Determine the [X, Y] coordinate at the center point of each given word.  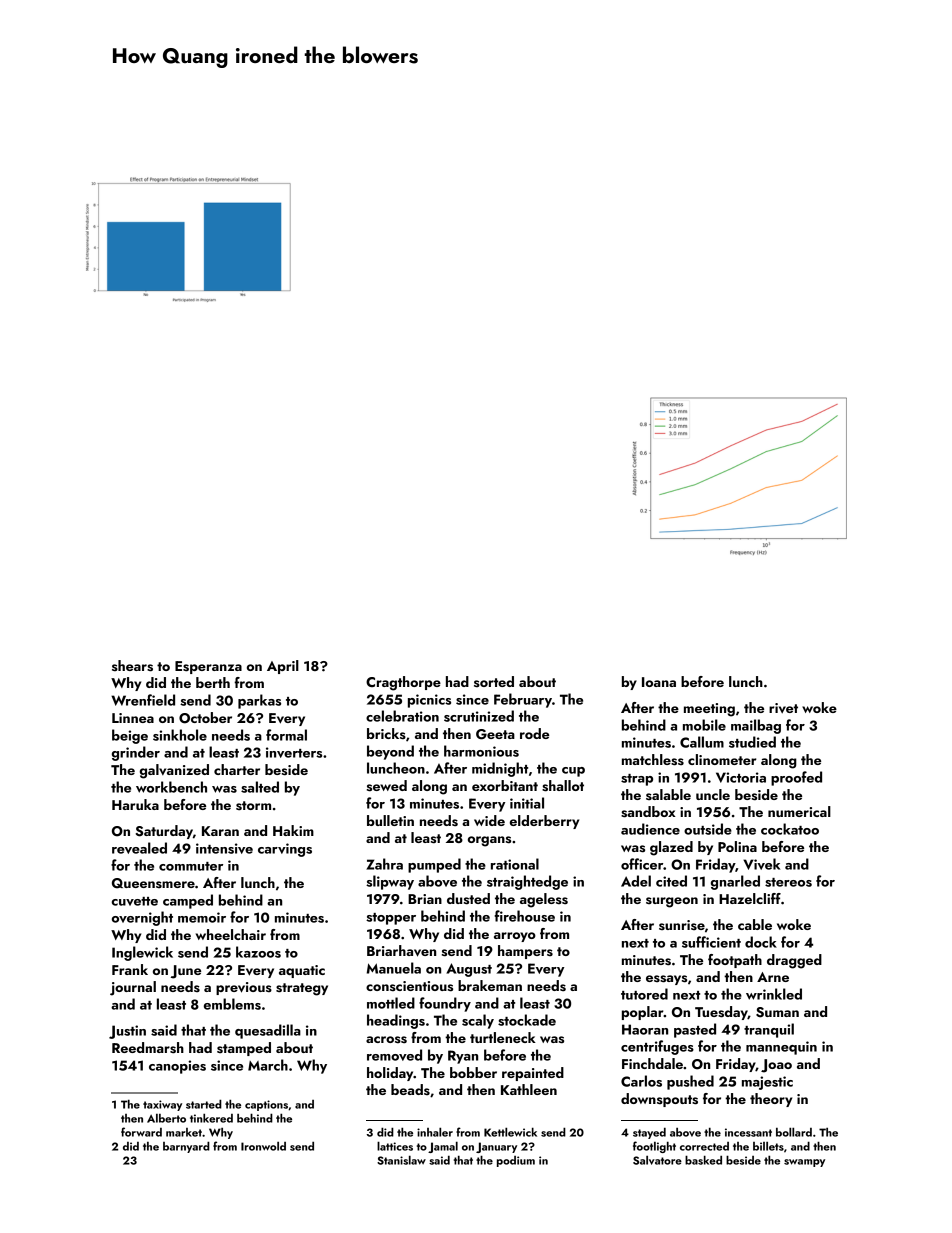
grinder [136, 753]
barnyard [186, 1147]
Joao [776, 1066]
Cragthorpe [403, 683]
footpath [735, 961]
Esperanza [208, 667]
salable [668, 794]
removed [394, 1055]
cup [573, 772]
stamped [244, 1049]
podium [516, 1161]
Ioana [659, 682]
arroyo [515, 937]
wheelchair [231, 934]
